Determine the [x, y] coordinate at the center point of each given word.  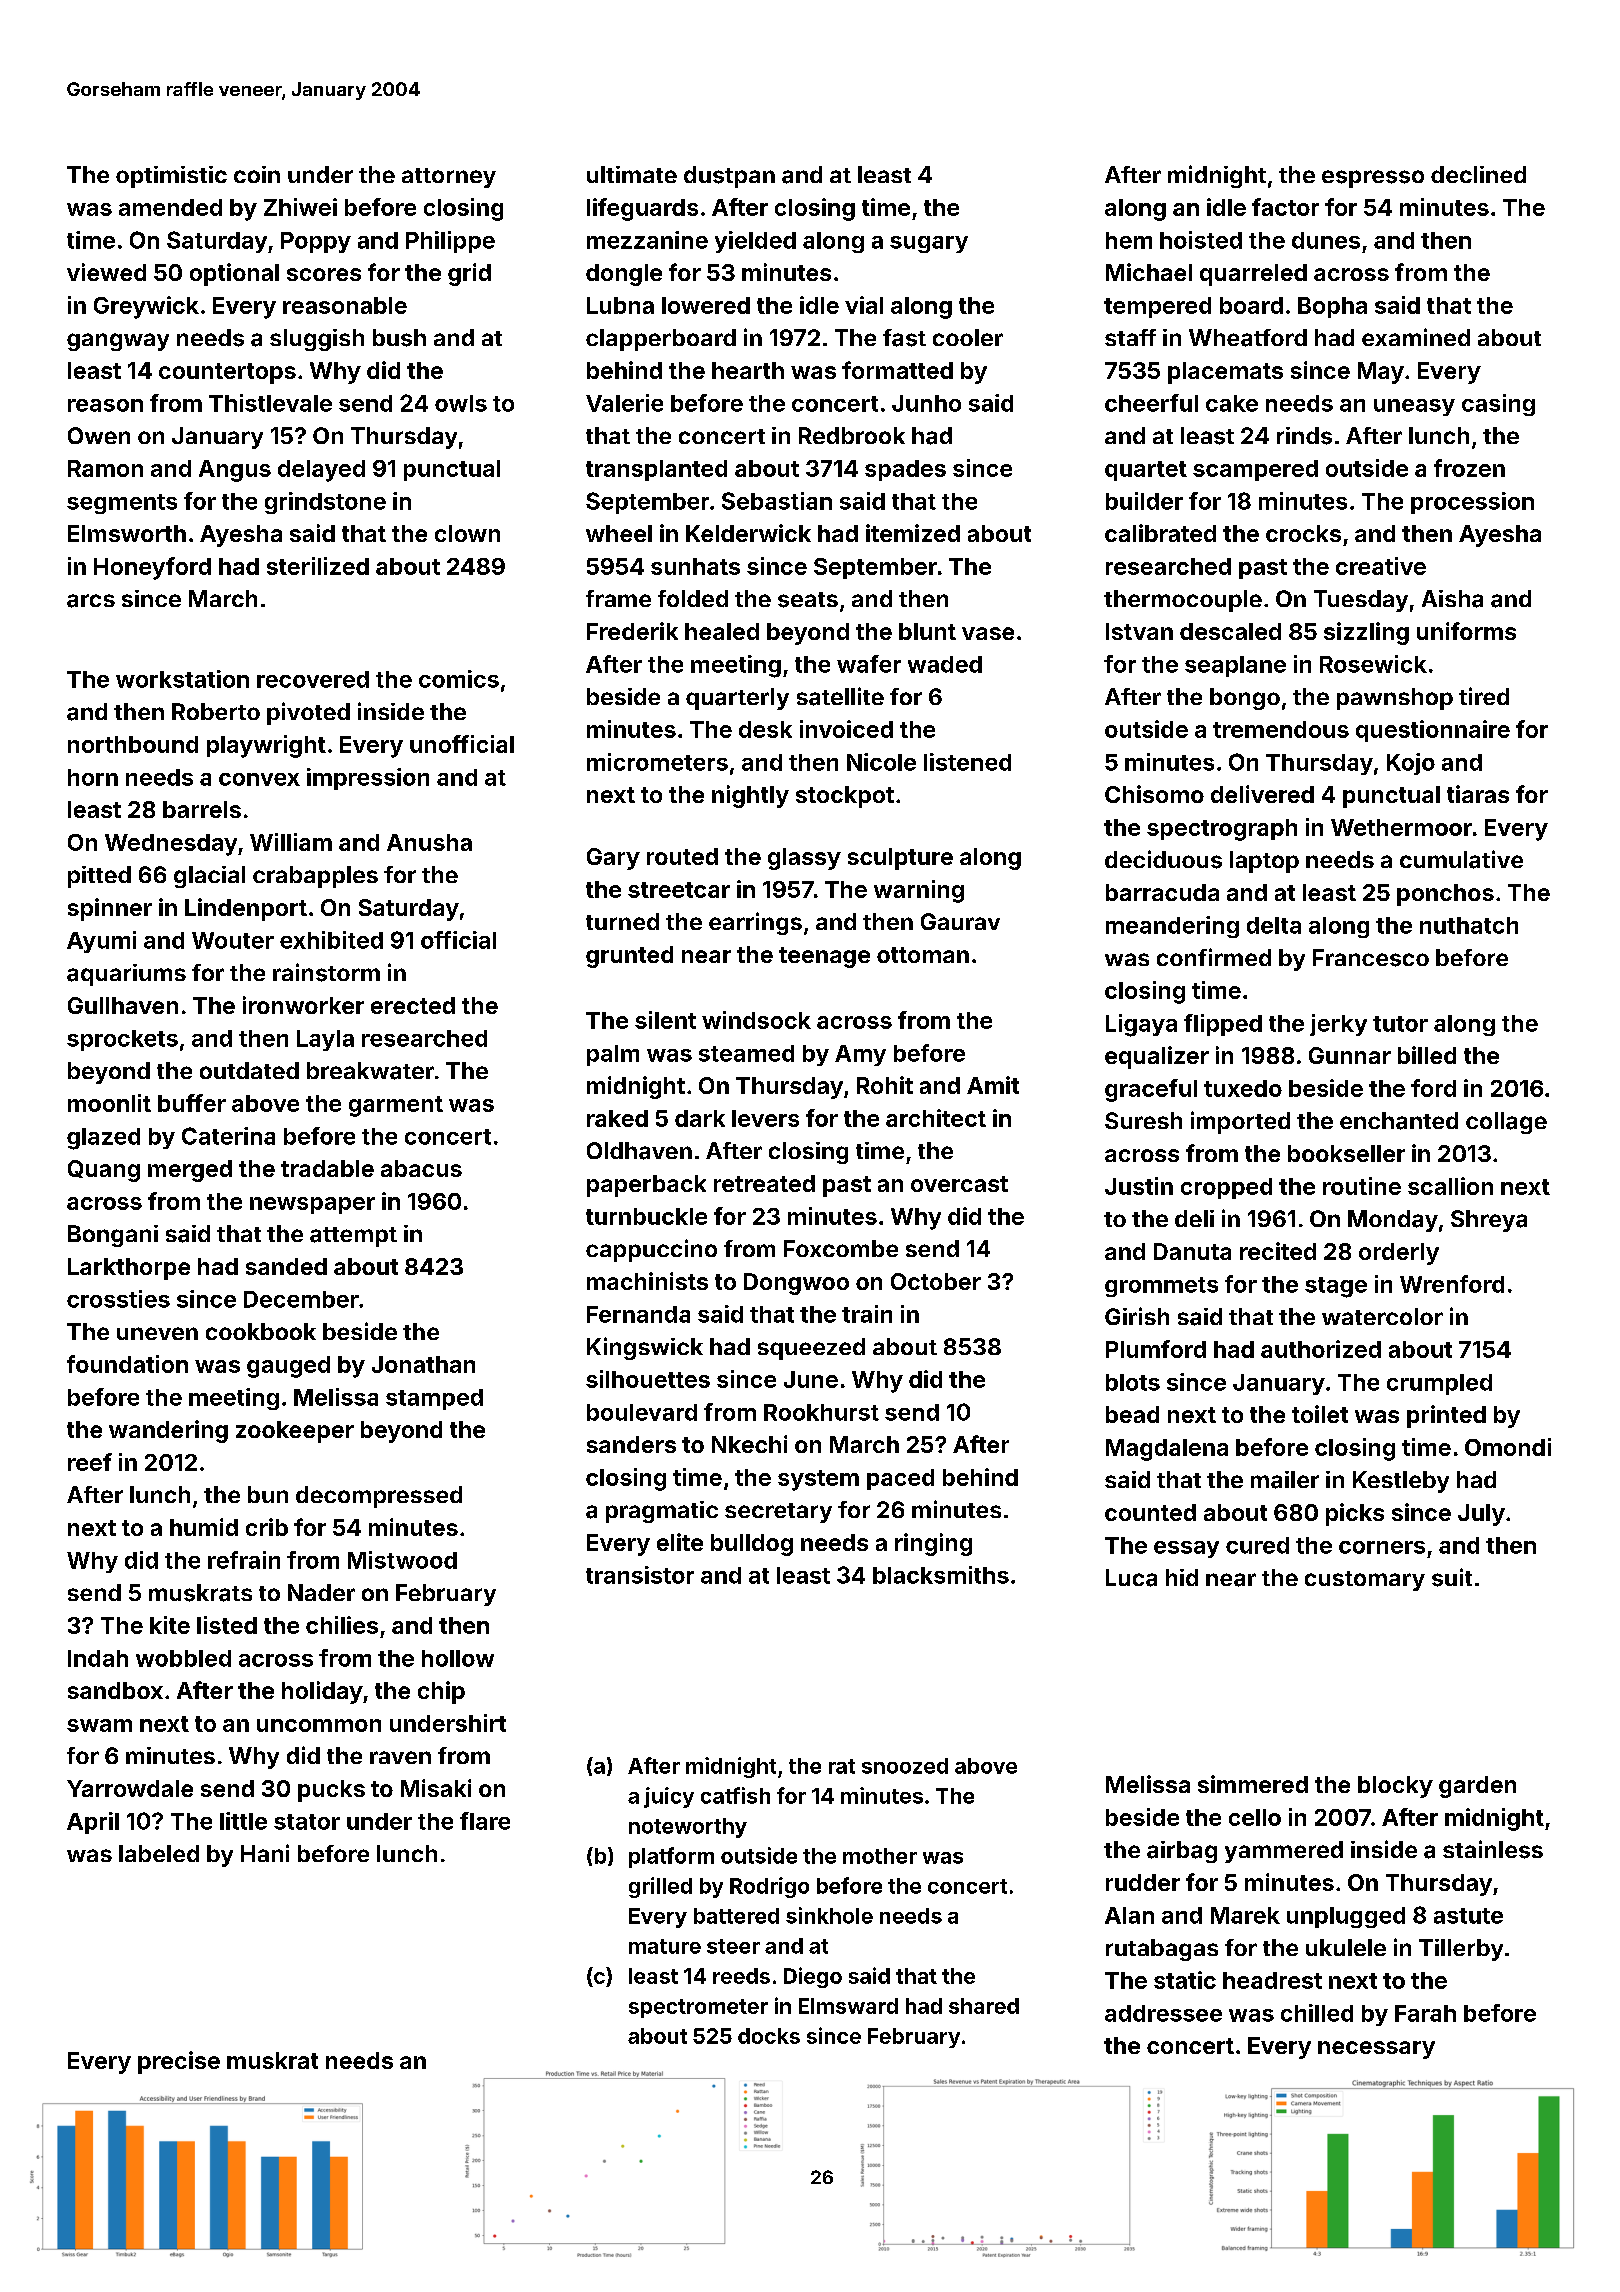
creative [1381, 566]
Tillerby [1461, 1950]
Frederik [632, 631]
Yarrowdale [130, 1788]
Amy [860, 1055]
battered [736, 1916]
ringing [933, 1544]
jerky [1338, 1025]
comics [459, 679]
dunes [1326, 240]
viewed [106, 272]
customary [1365, 1581]
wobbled [183, 1658]
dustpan [729, 177]
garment [396, 1106]
